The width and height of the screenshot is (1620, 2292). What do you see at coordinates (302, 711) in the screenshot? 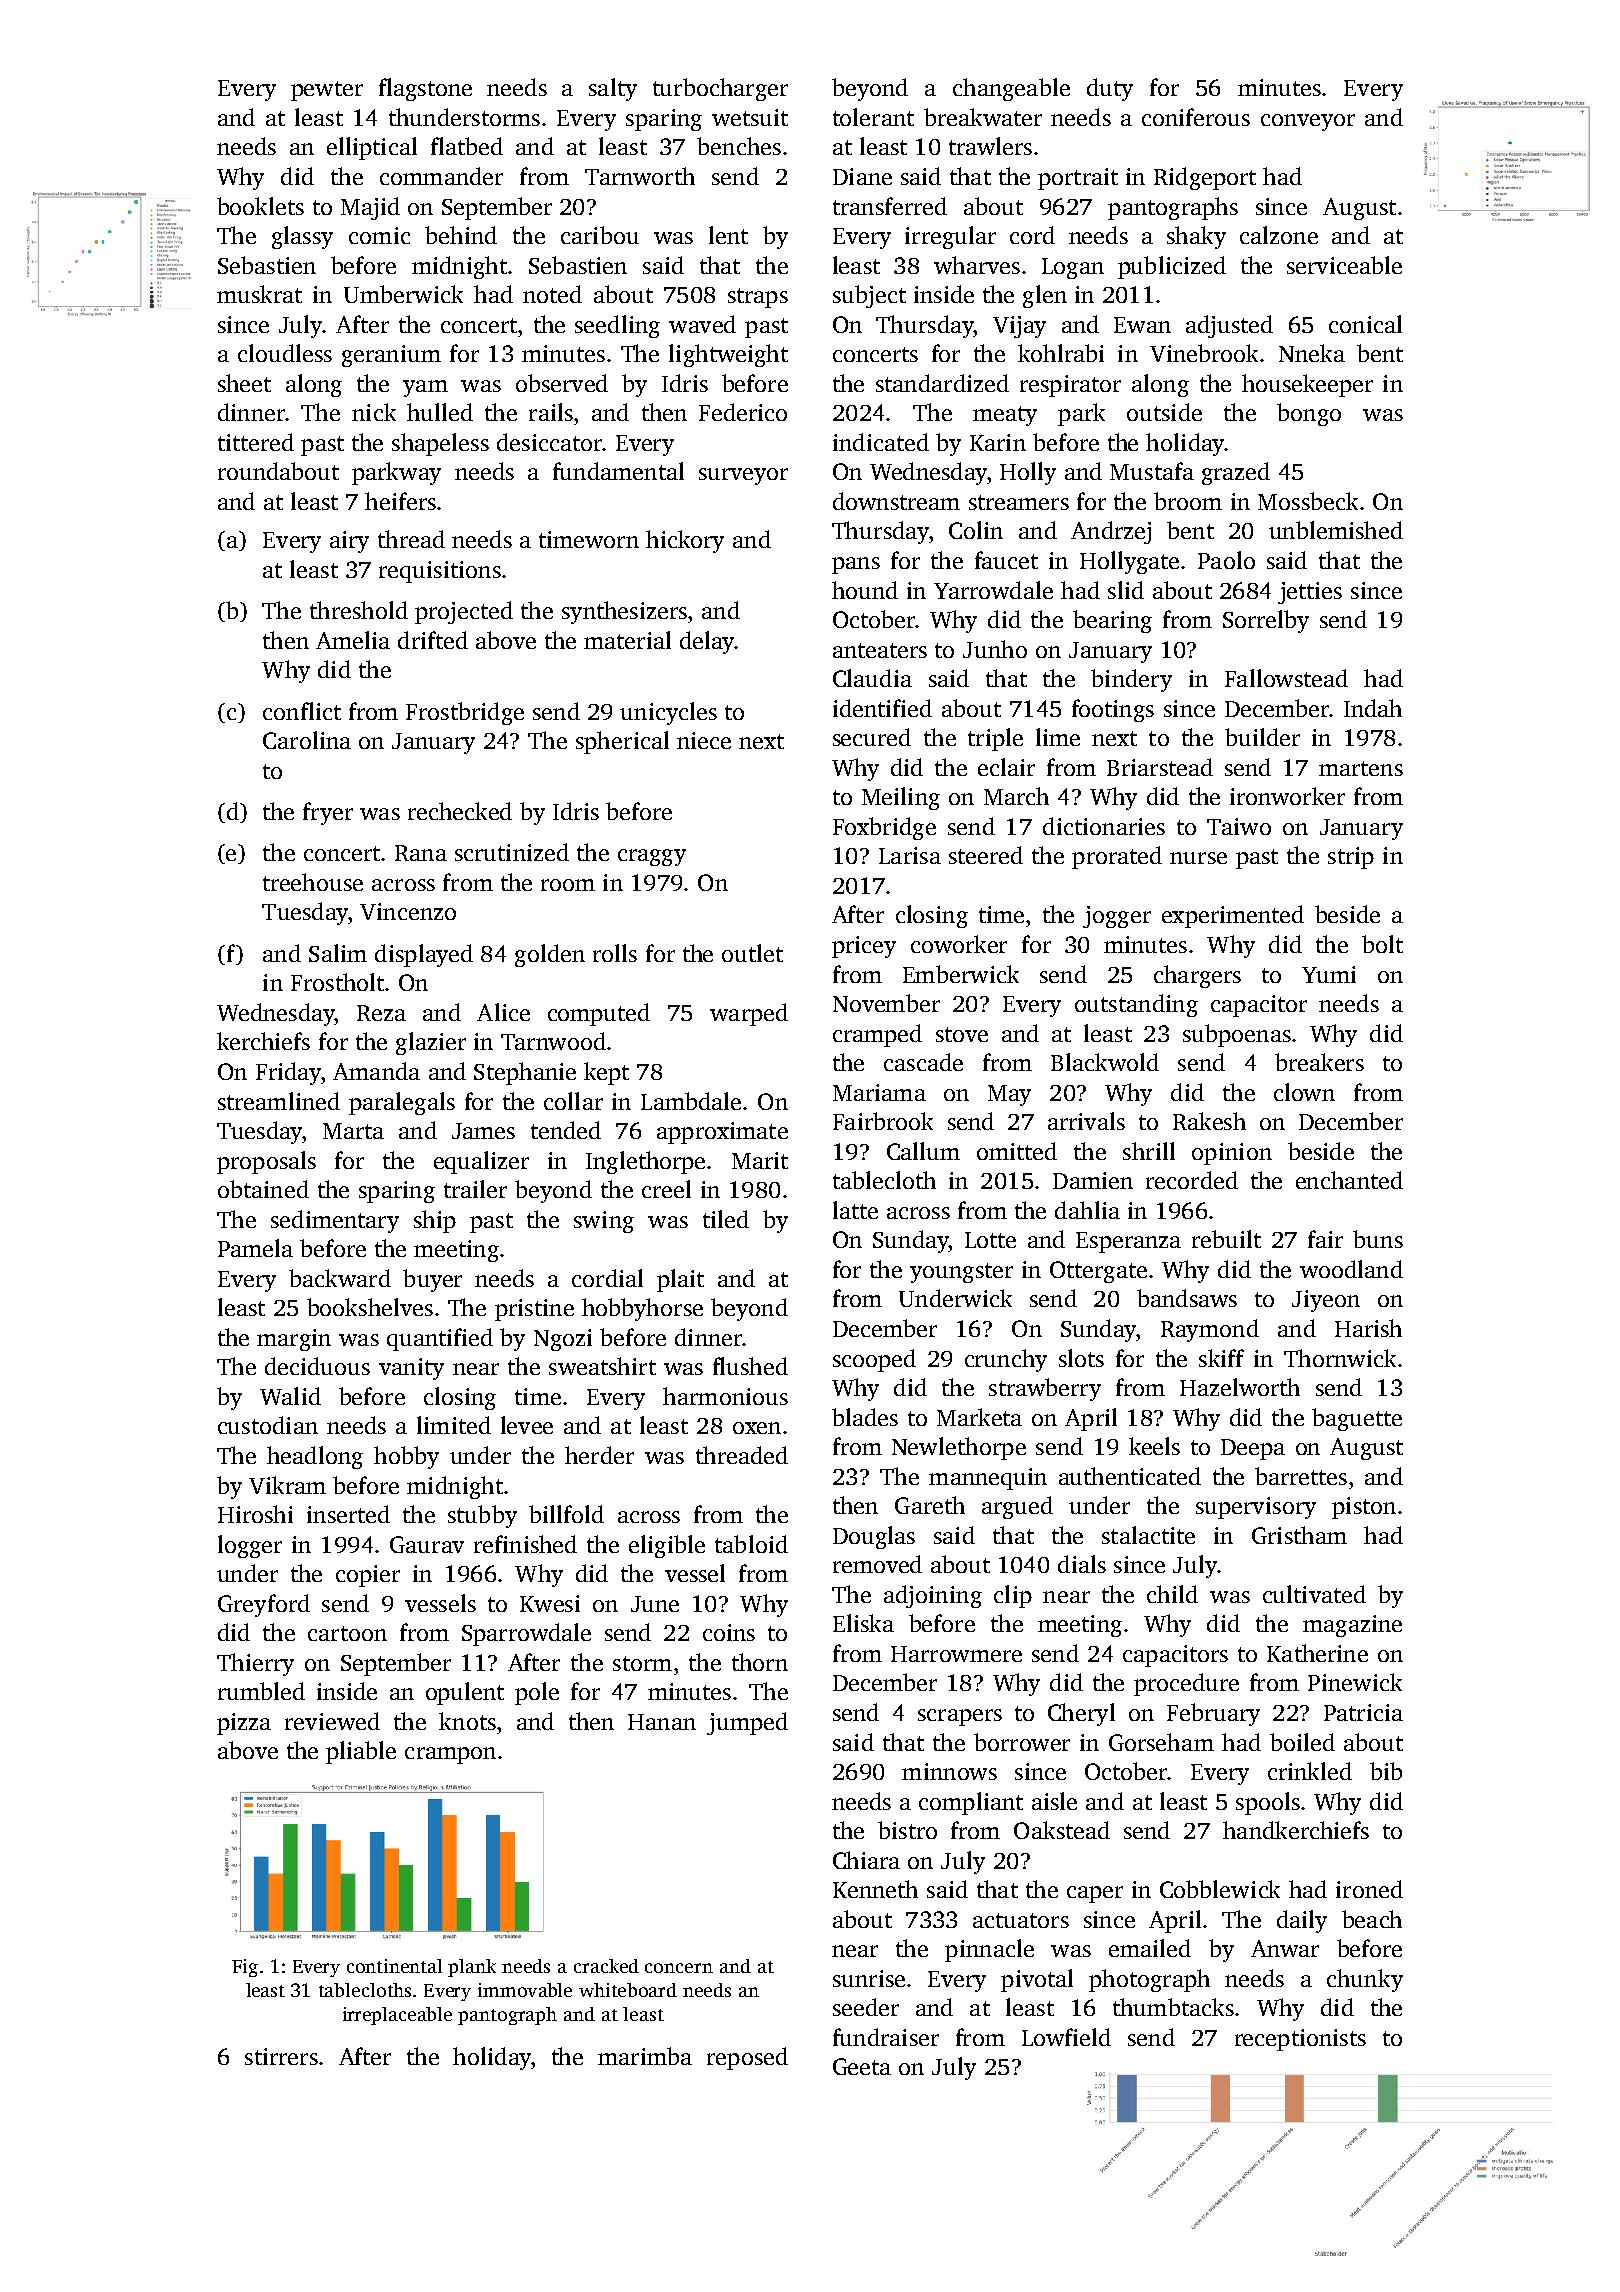
I see `conflict` at bounding box center [302, 711].
